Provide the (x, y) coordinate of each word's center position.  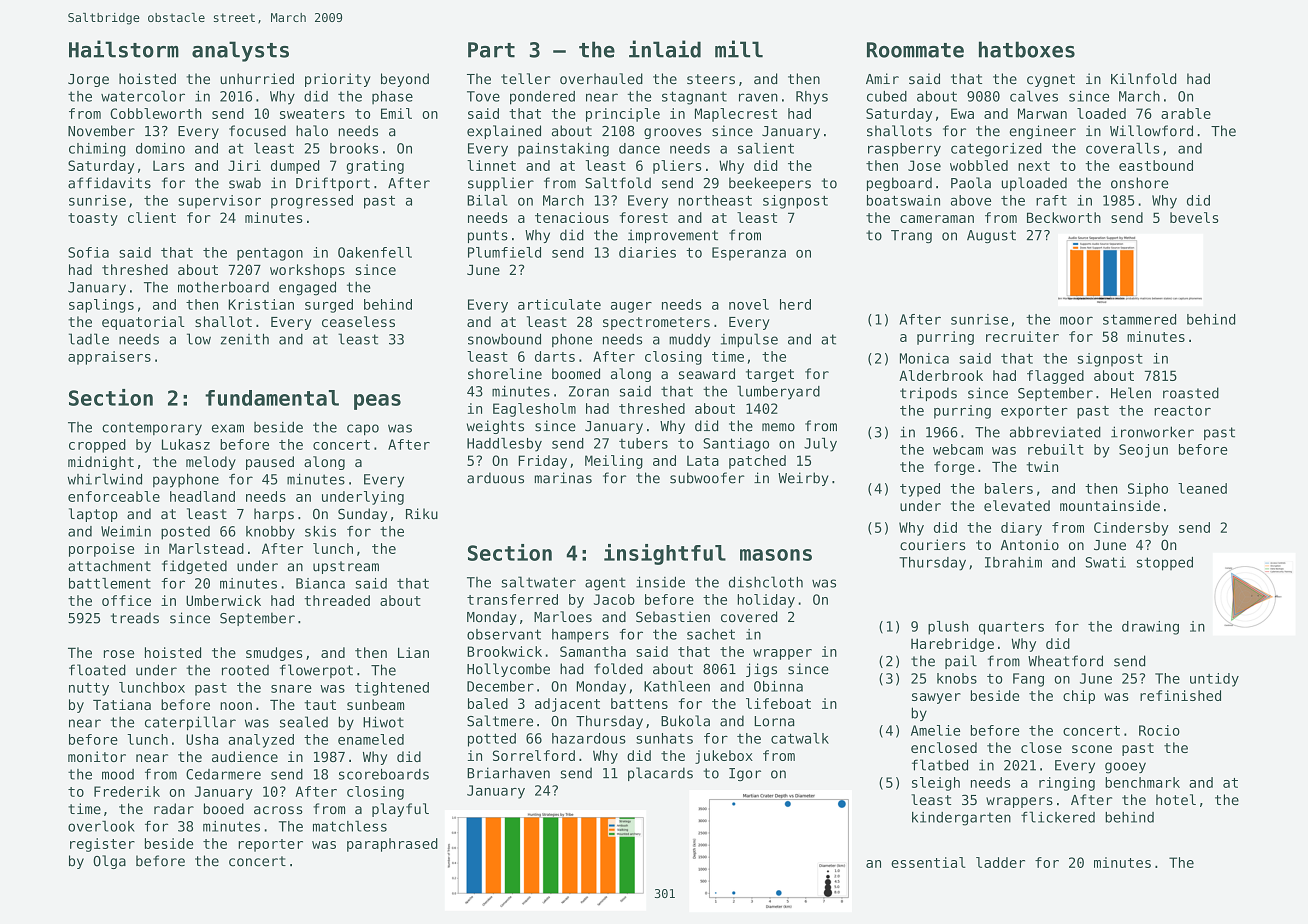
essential (928, 862)
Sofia (88, 252)
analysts (240, 51)
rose (119, 654)
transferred (512, 599)
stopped (1165, 564)
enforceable (114, 496)
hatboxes (1027, 49)
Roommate (915, 50)
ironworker (1152, 432)
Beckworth (1064, 217)
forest (644, 217)
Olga (109, 862)
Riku (422, 514)
